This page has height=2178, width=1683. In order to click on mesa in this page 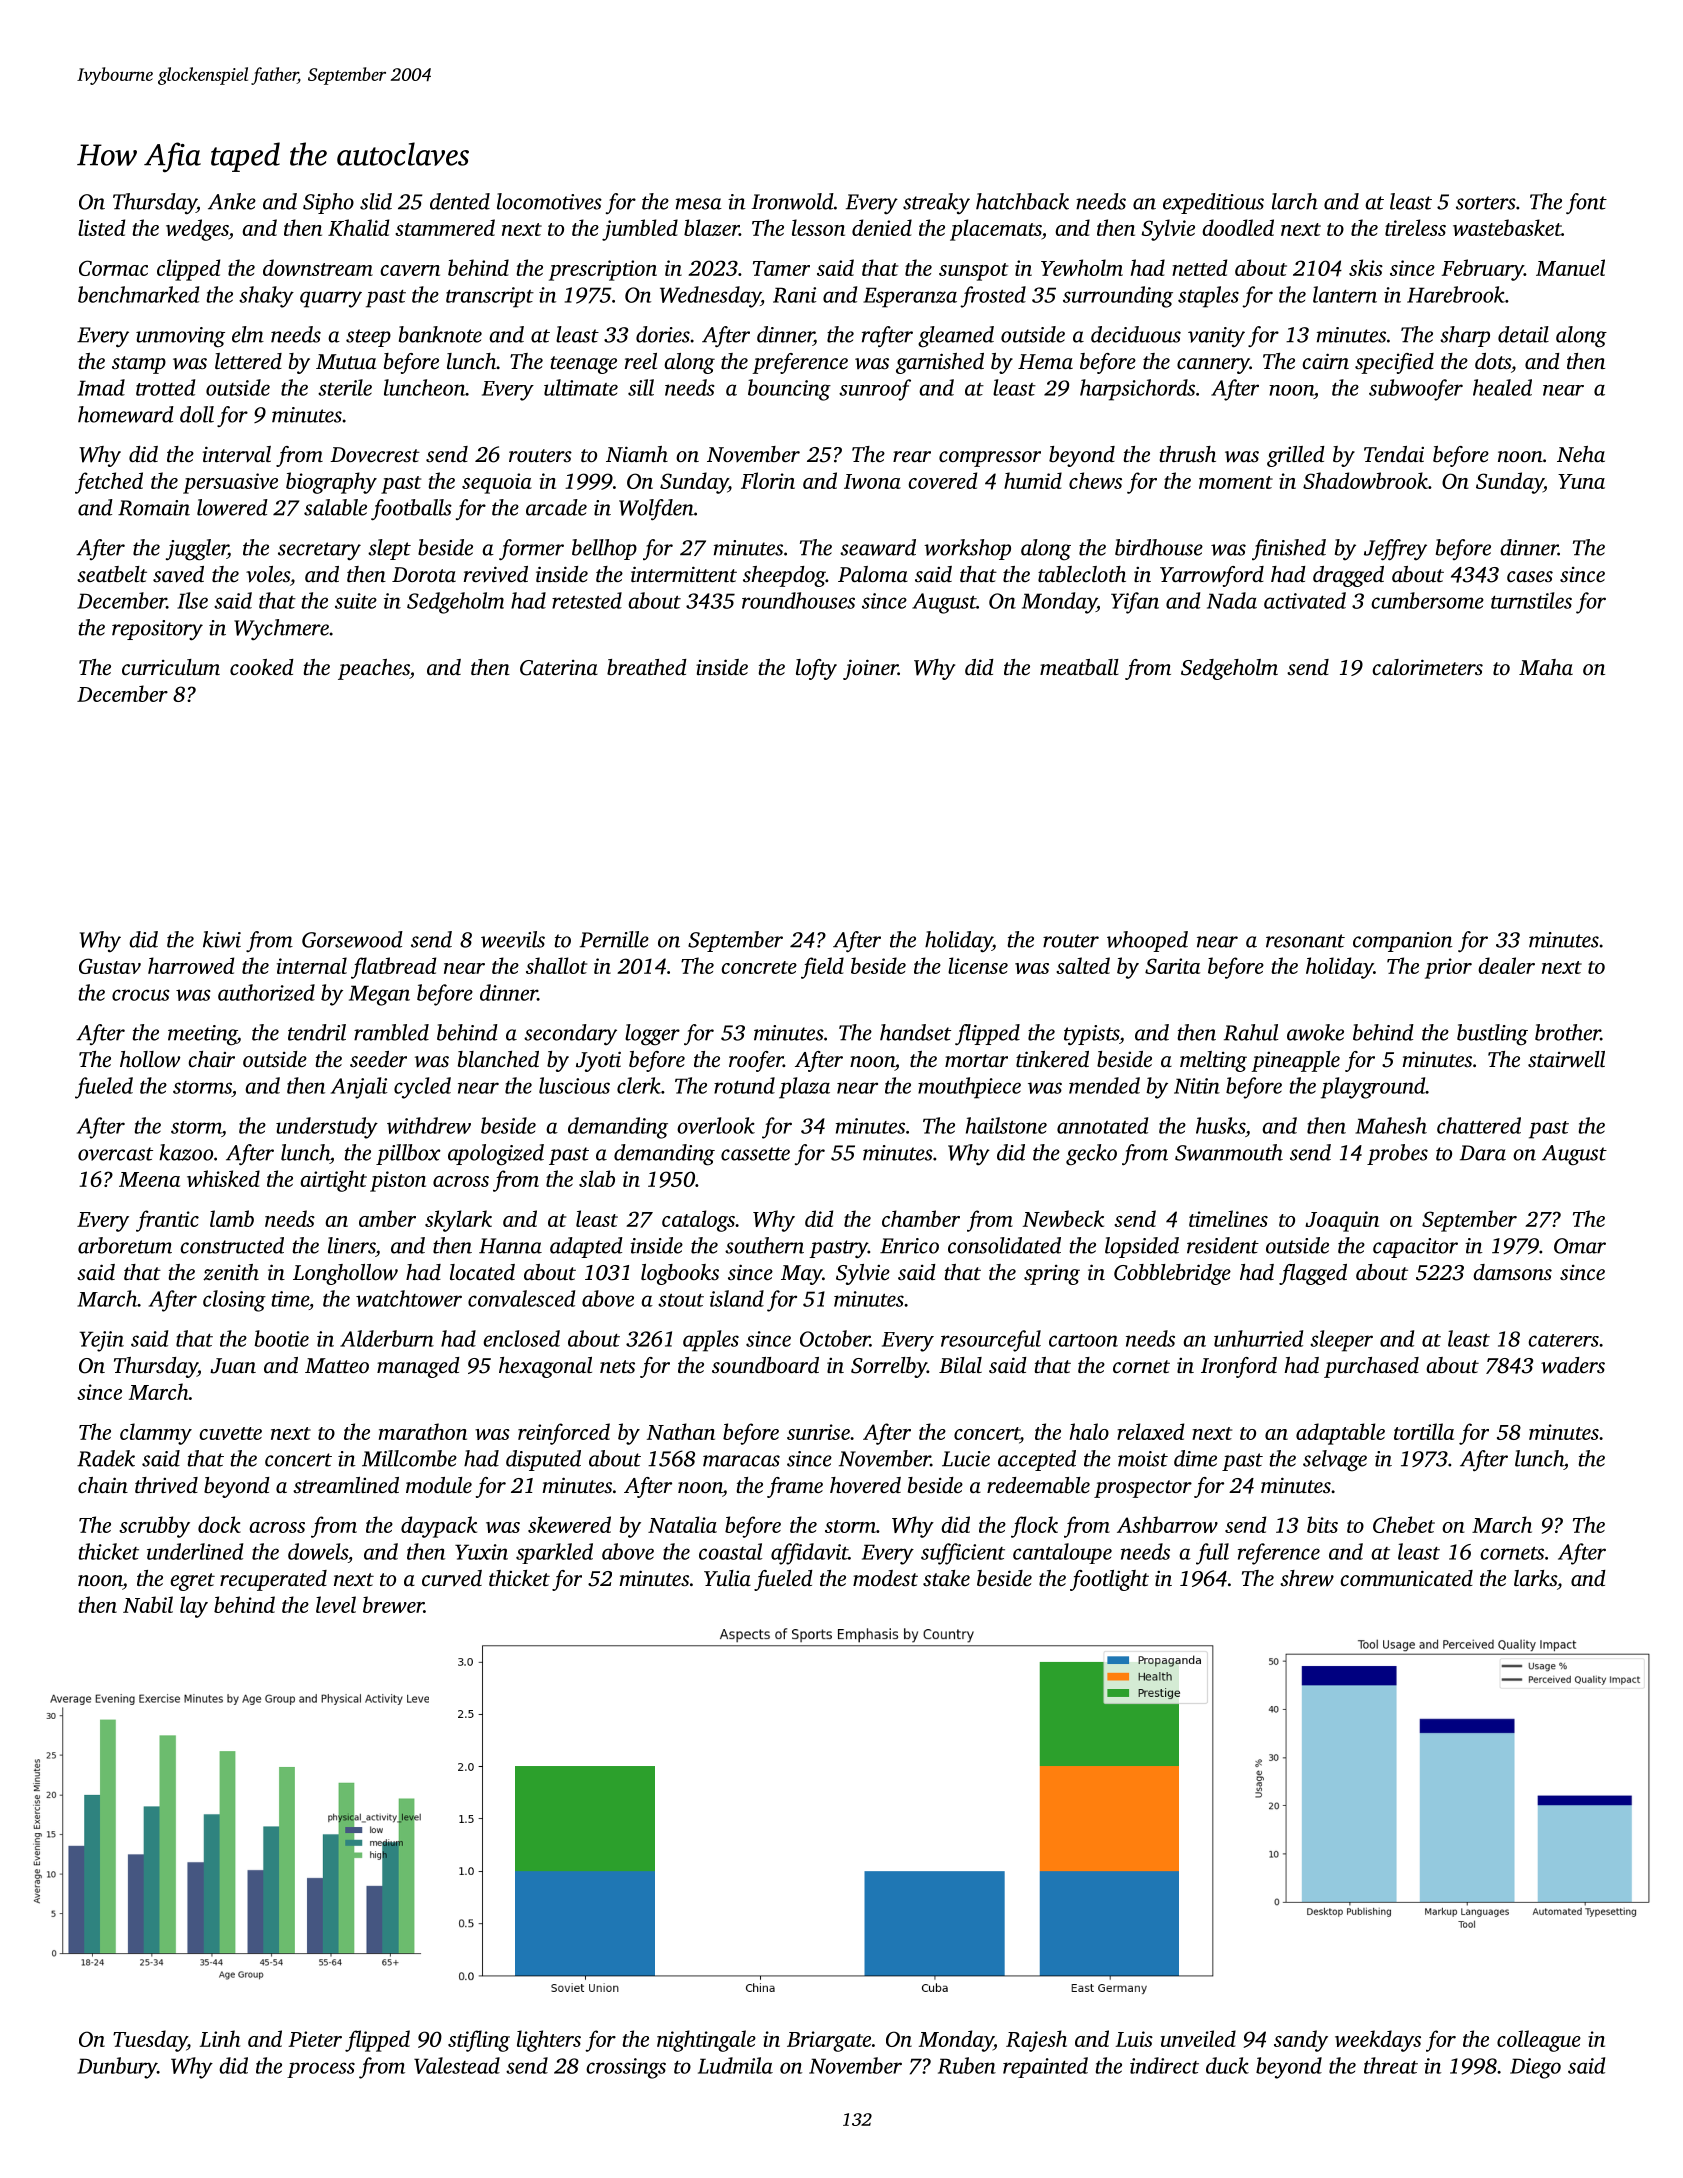, I will do `click(699, 204)`.
